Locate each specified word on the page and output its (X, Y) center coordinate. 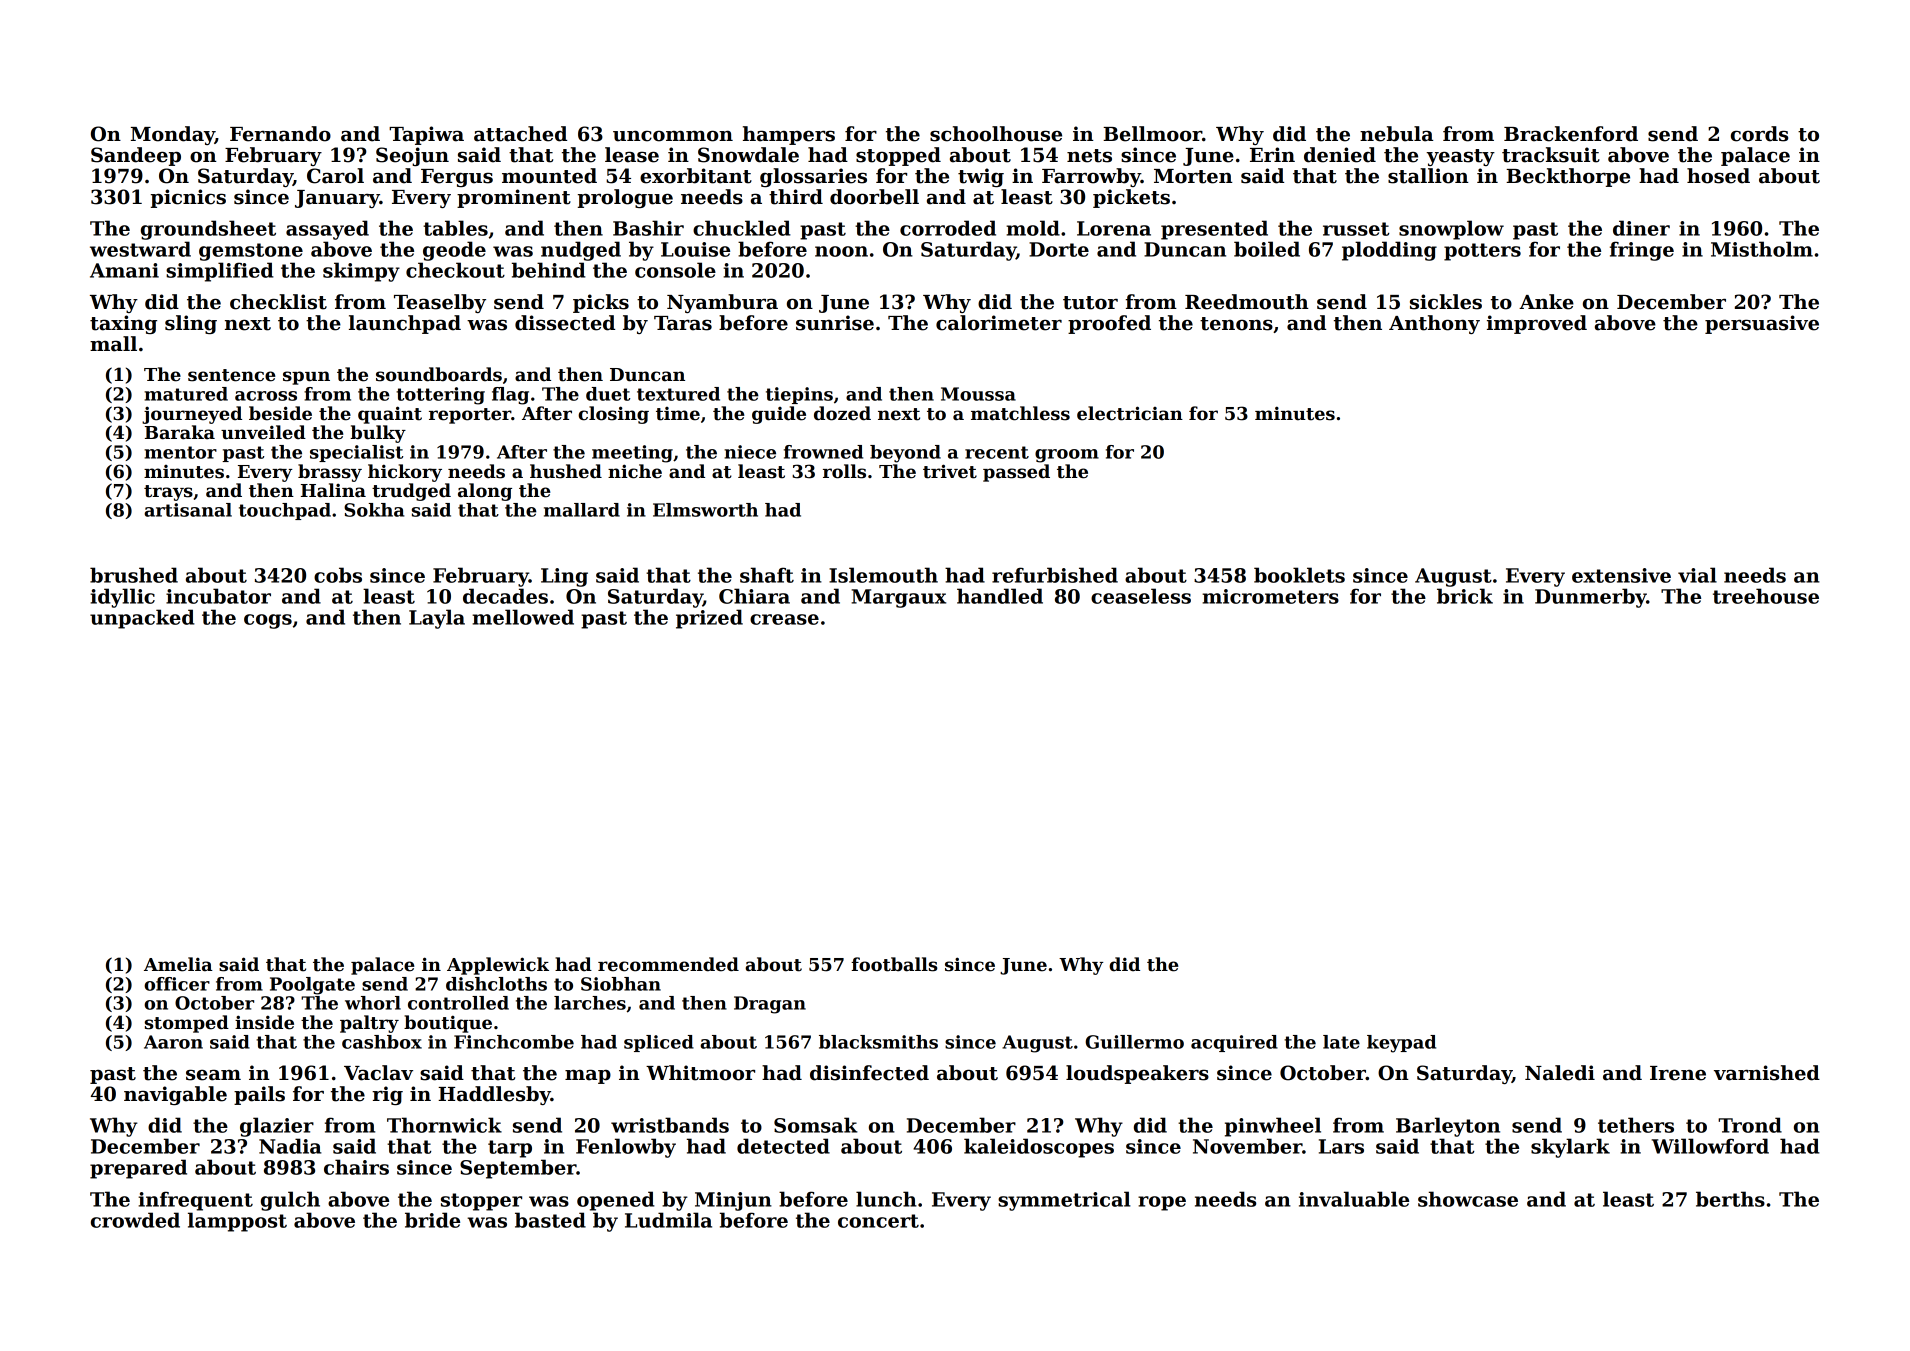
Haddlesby (494, 1095)
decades (505, 596)
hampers (789, 135)
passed (1016, 473)
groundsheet (208, 230)
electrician (1130, 413)
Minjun (733, 1201)
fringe (1642, 251)
